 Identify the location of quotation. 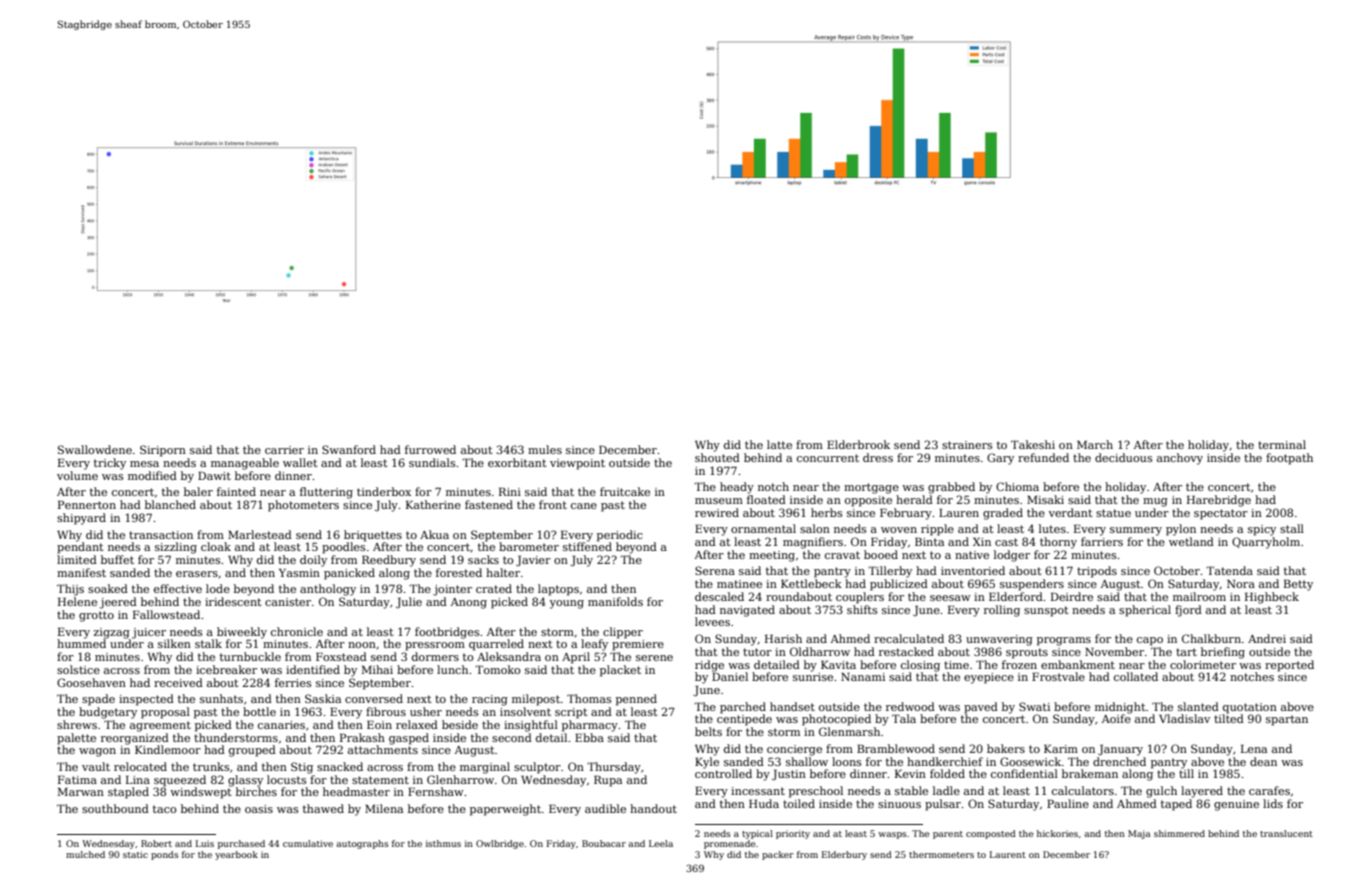
(1250, 708).
